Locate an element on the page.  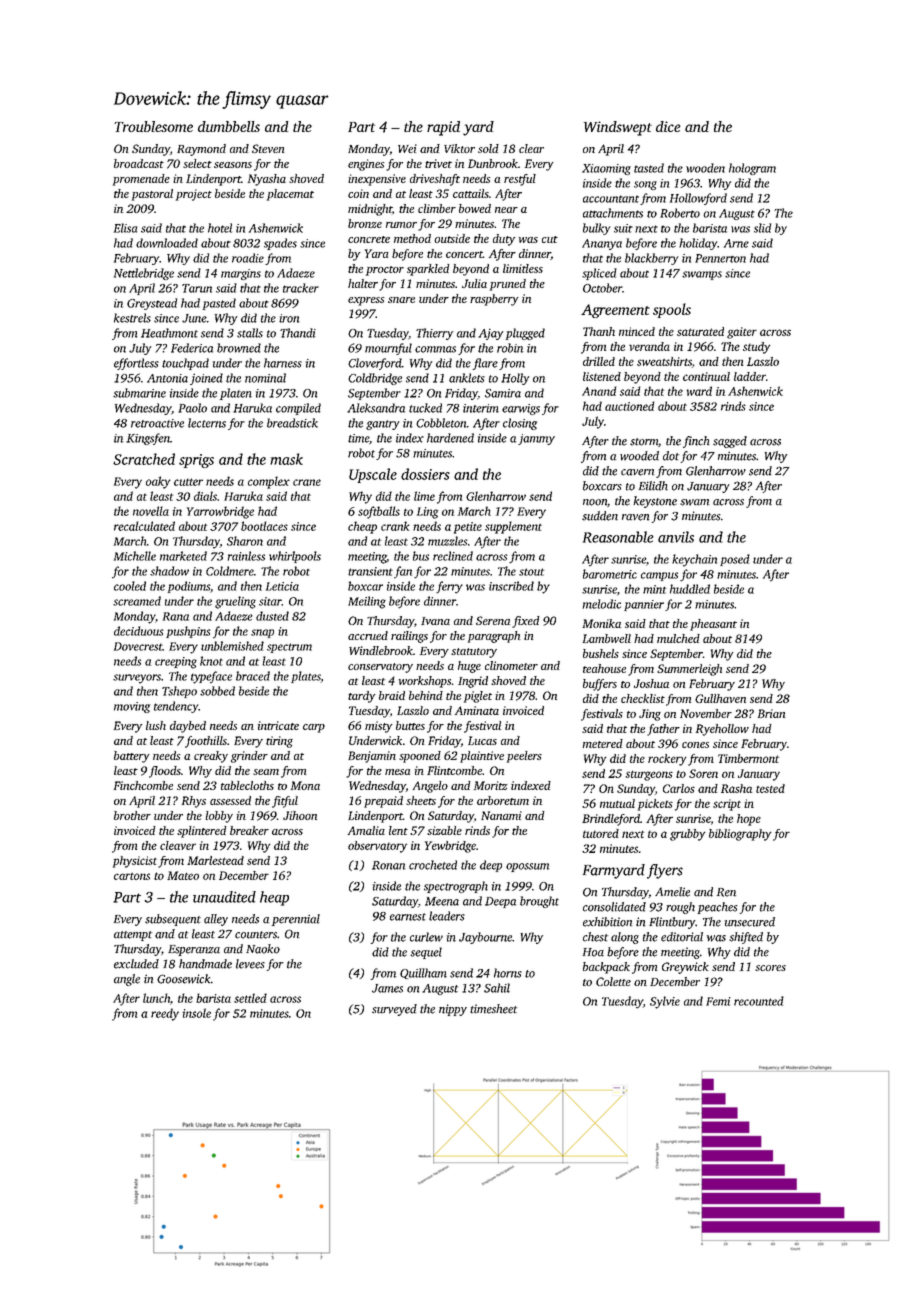
dice is located at coordinates (668, 126).
